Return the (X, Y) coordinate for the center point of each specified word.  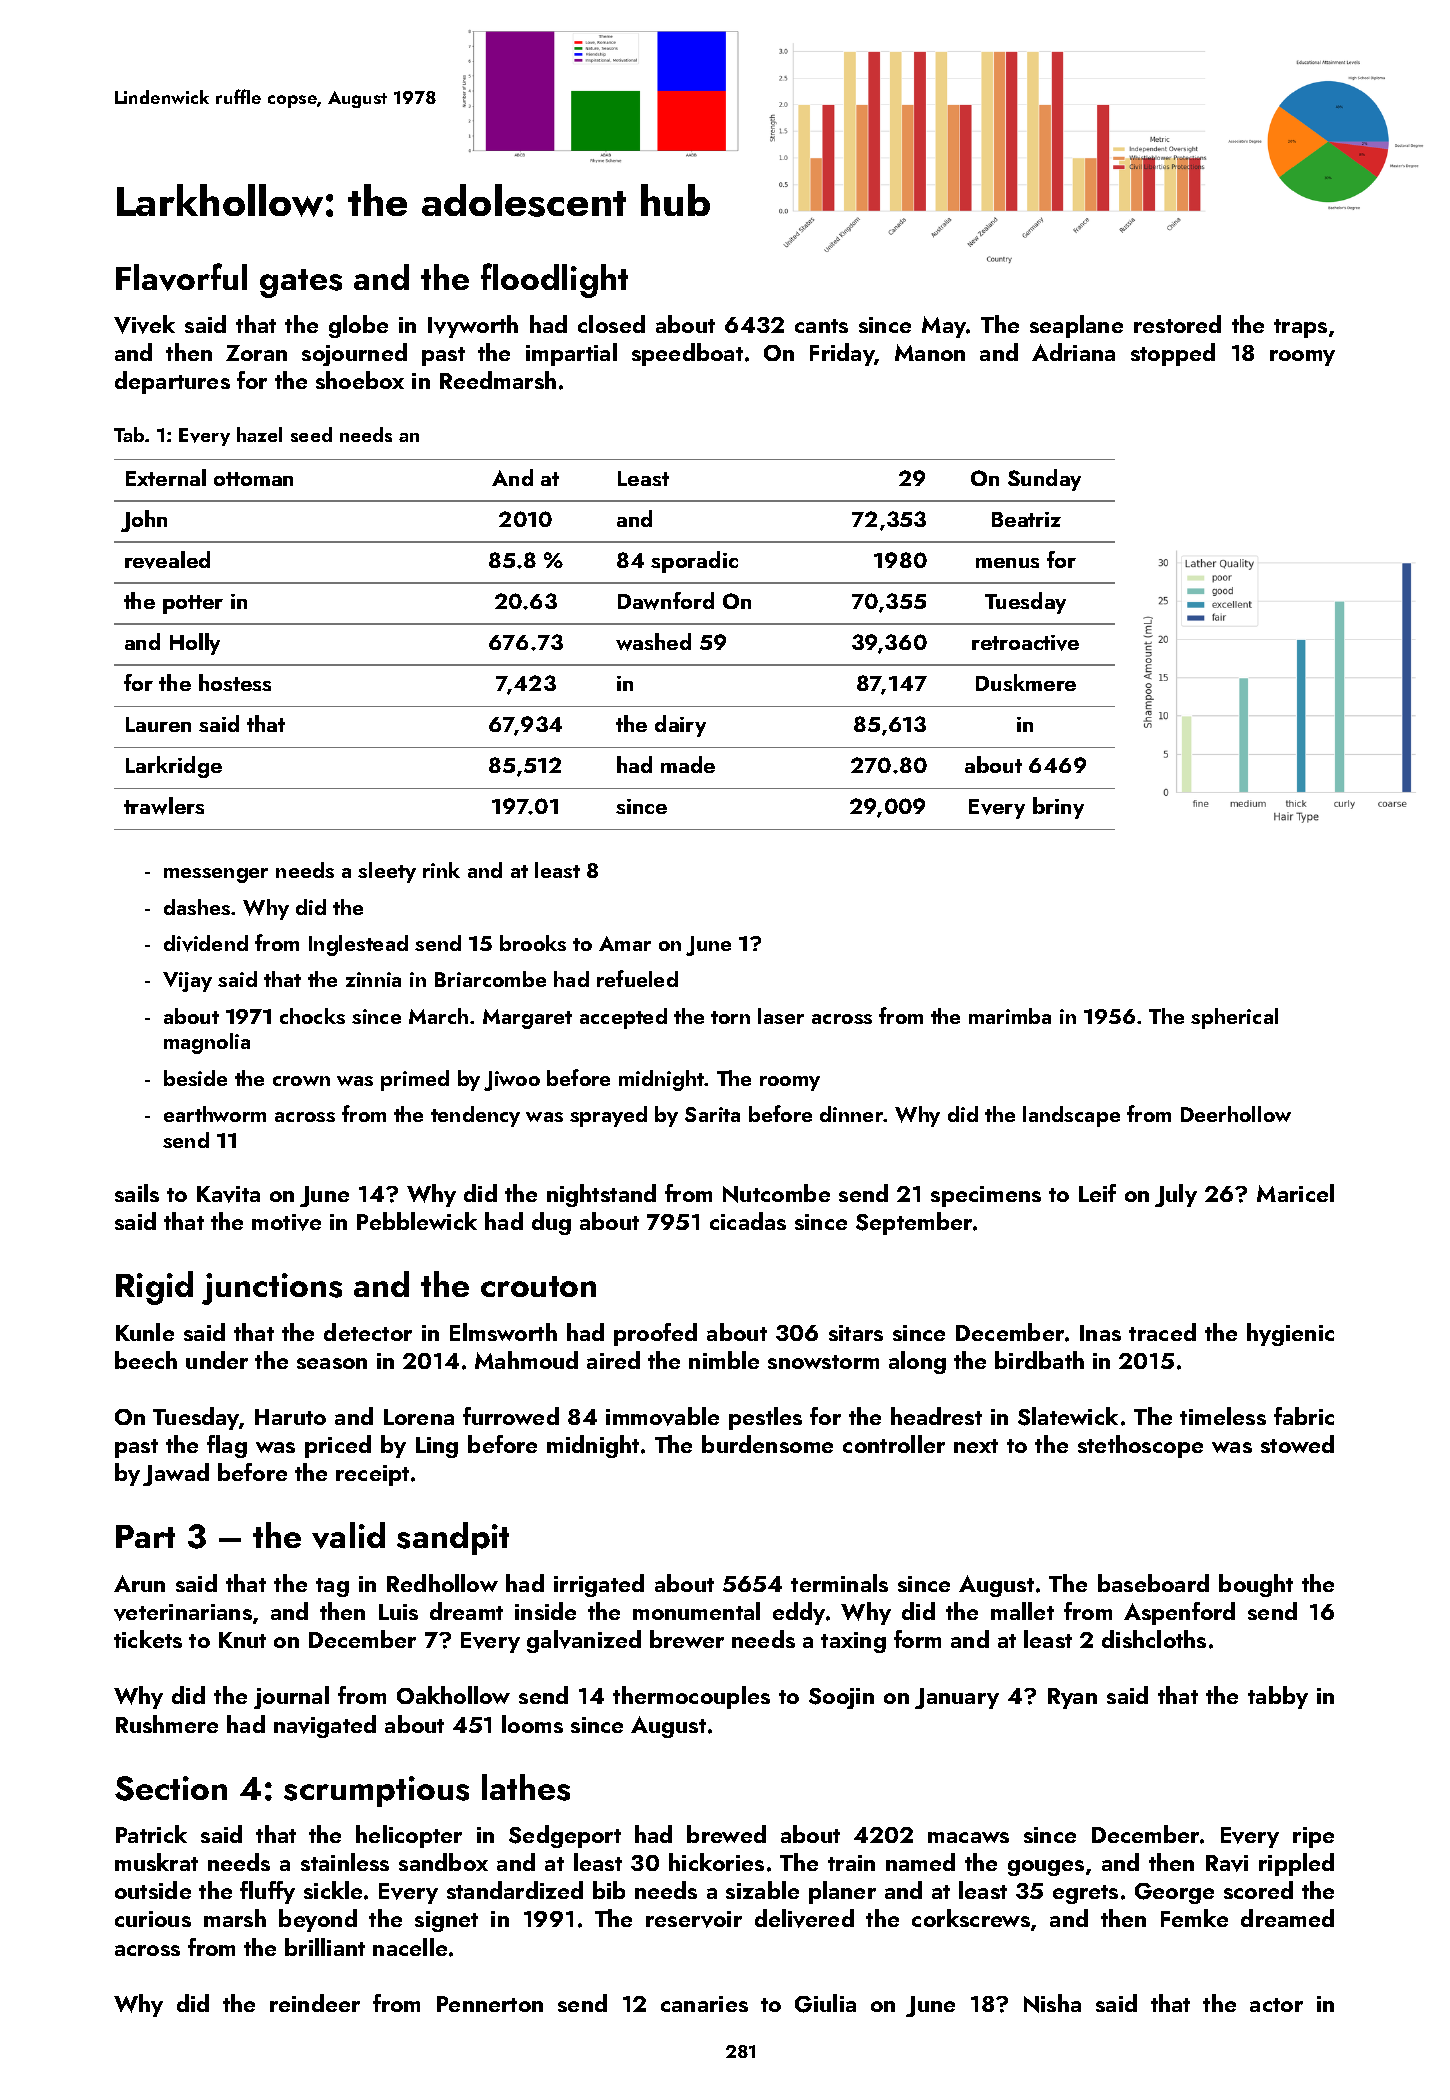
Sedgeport (565, 1836)
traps (1300, 328)
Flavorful (181, 277)
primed (415, 1080)
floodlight (554, 280)
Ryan (1072, 1698)
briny (1058, 808)
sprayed (608, 1116)
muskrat (156, 1862)
